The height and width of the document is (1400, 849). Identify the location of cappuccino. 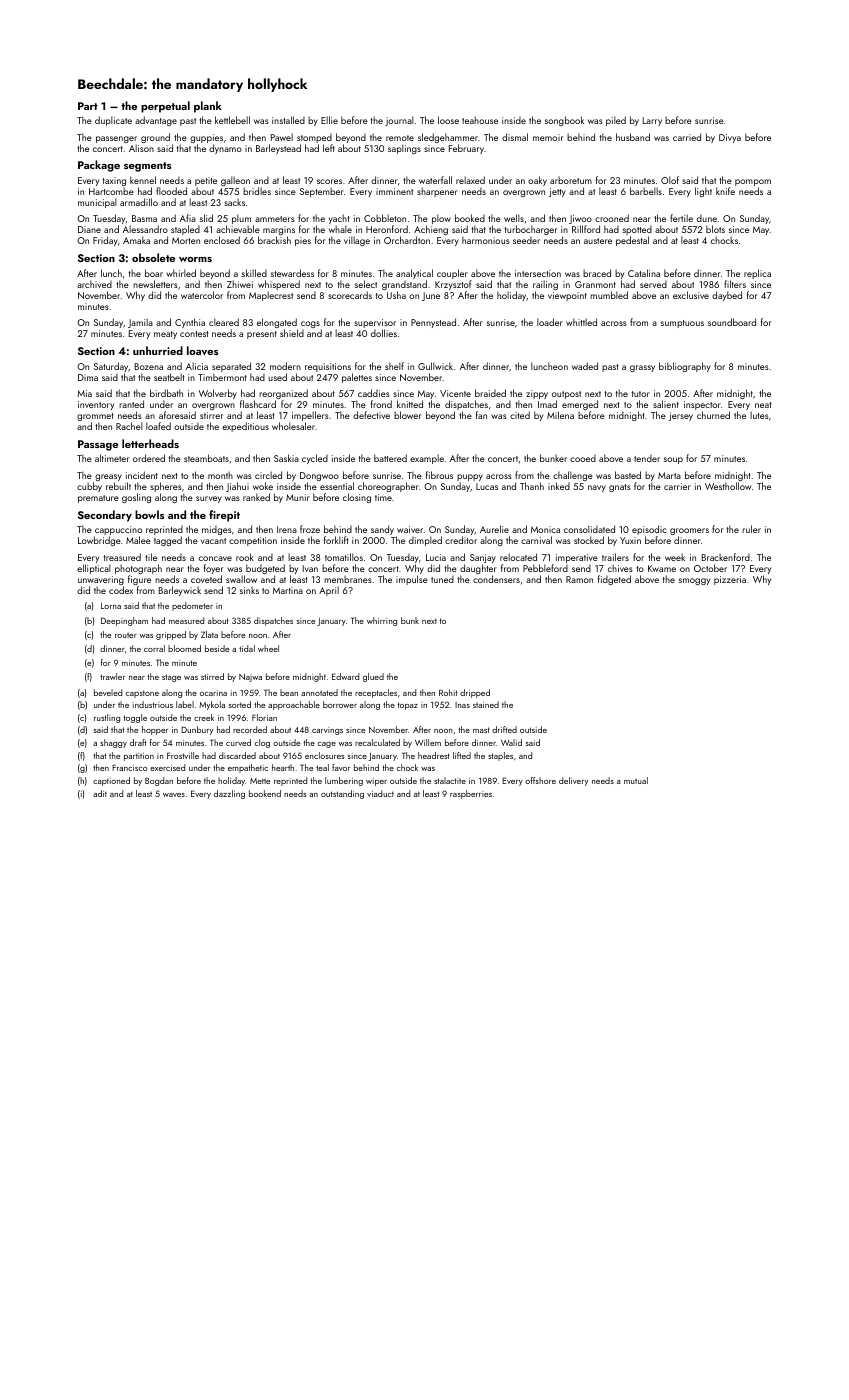
(118, 531).
